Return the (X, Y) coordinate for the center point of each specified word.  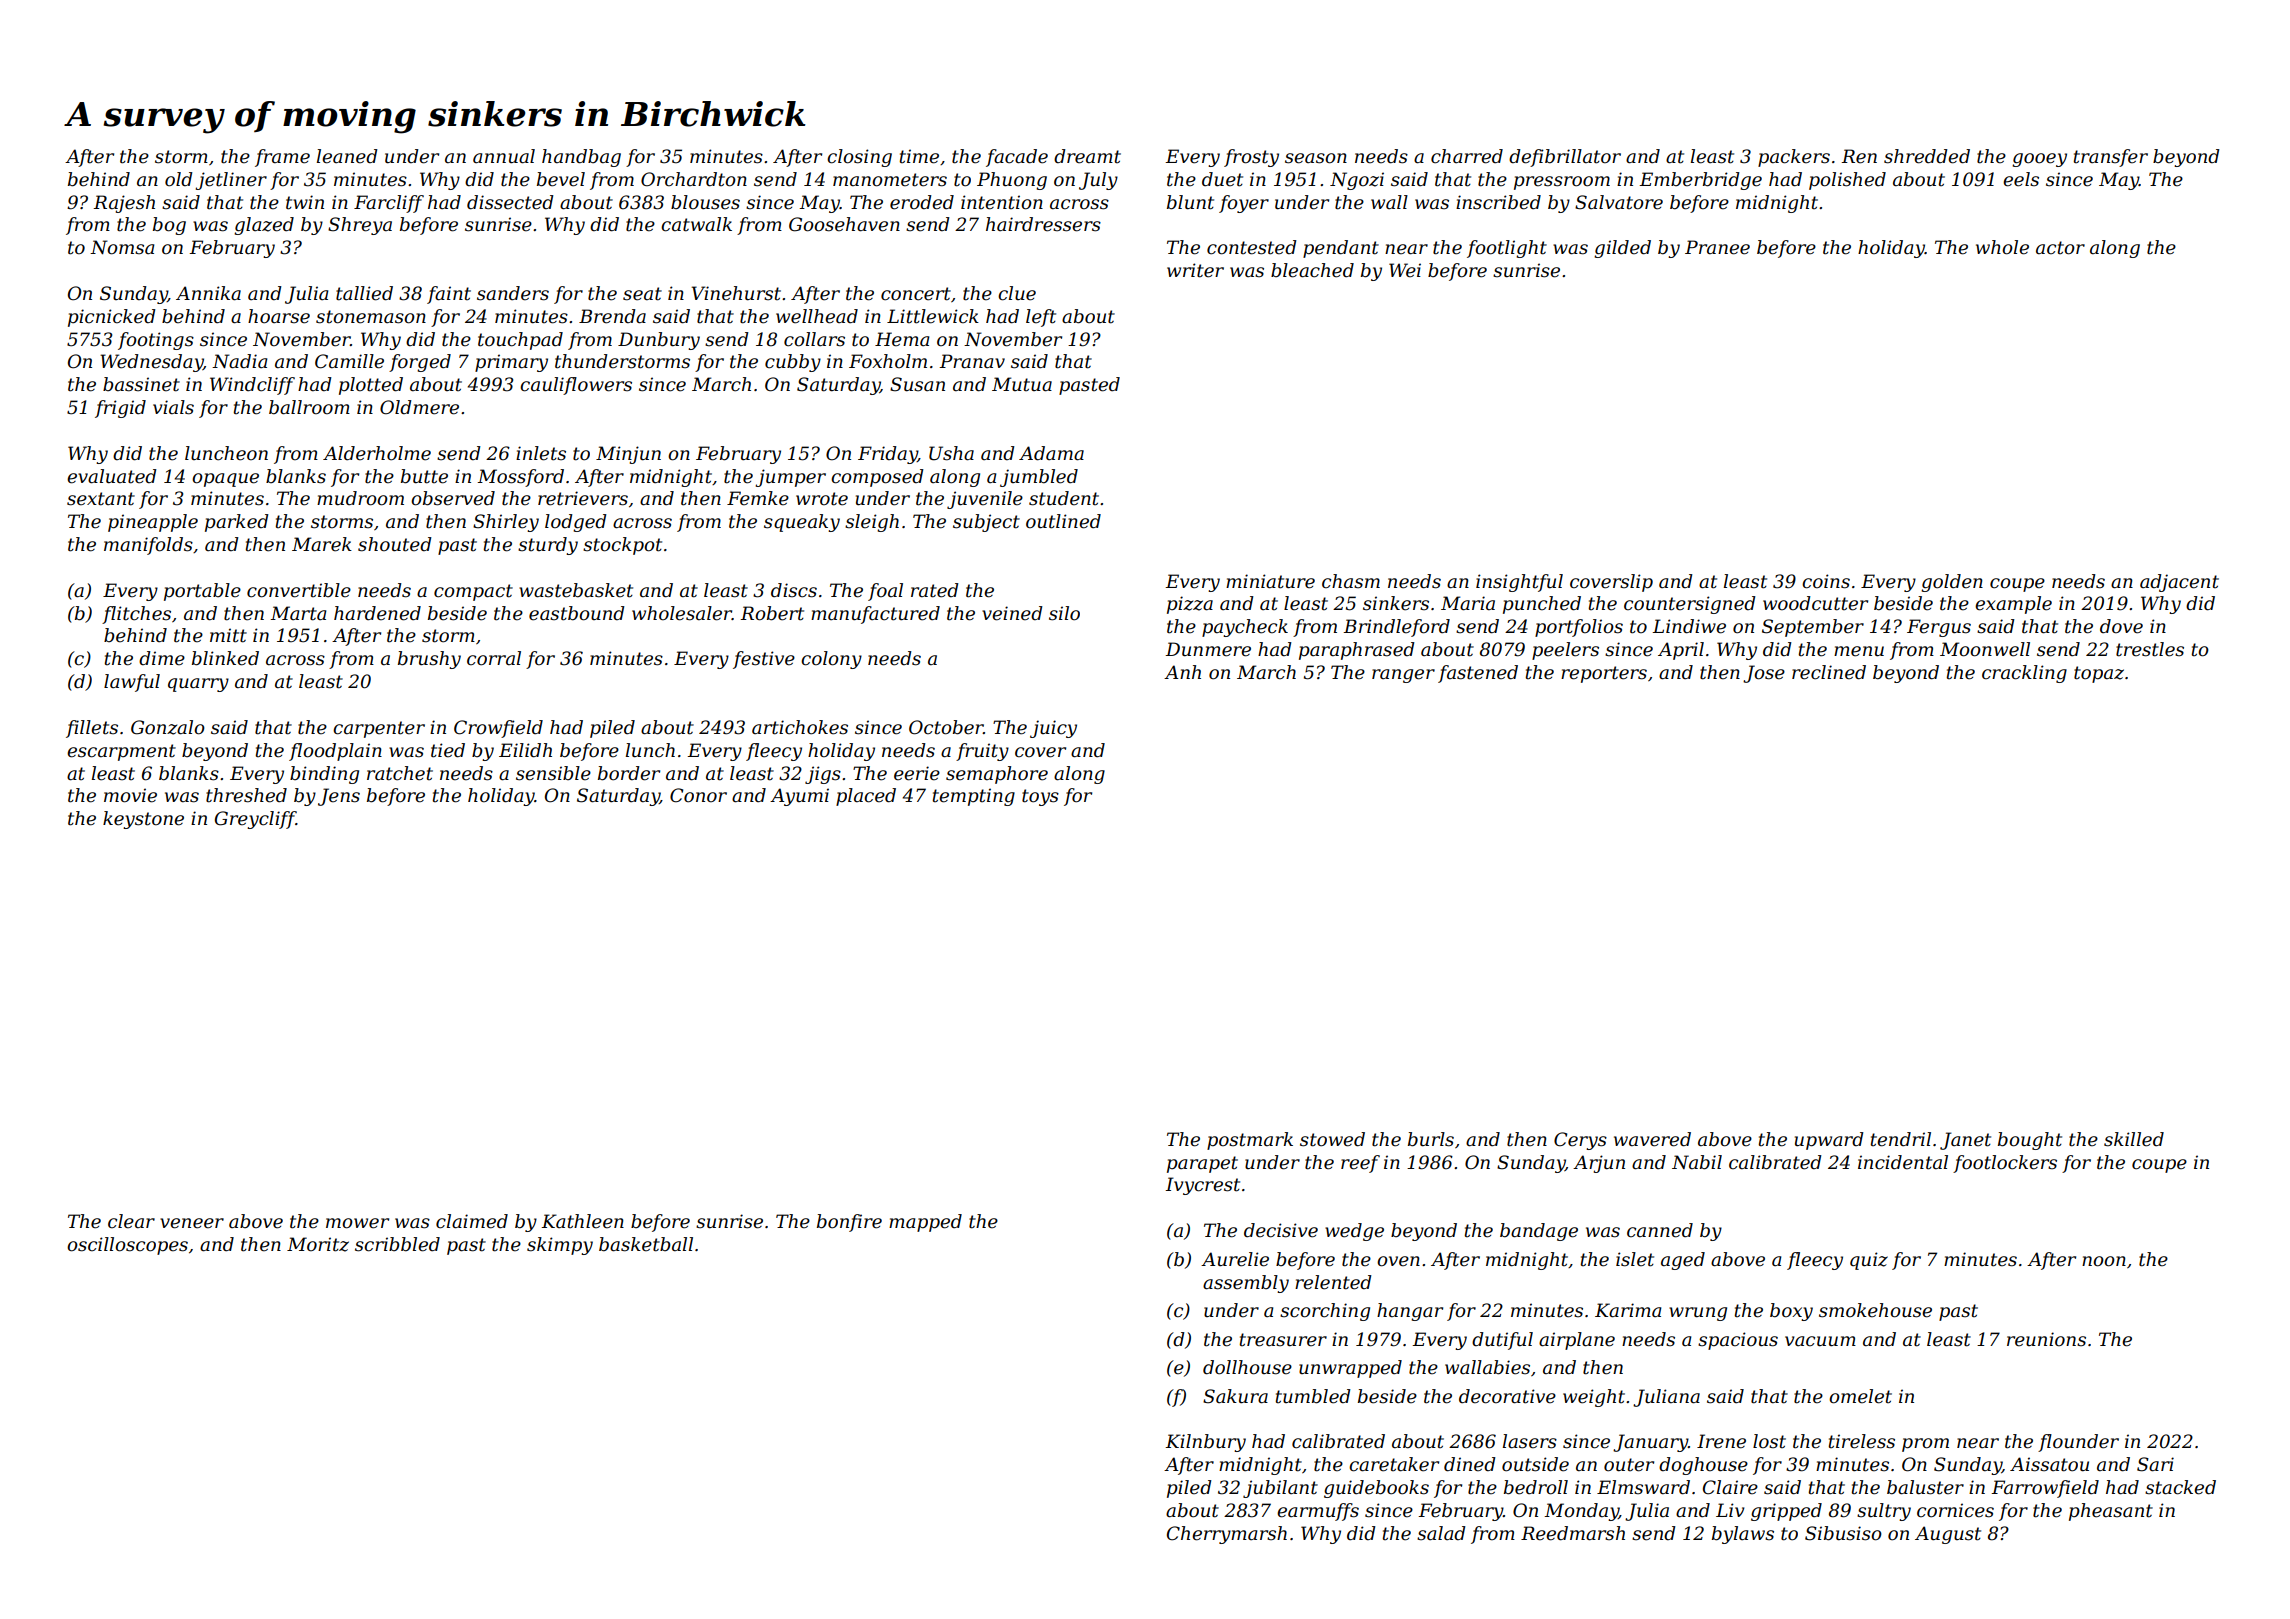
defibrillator (1565, 158)
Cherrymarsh (1227, 1535)
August (1948, 1535)
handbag (581, 158)
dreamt (1087, 156)
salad (1441, 1533)
